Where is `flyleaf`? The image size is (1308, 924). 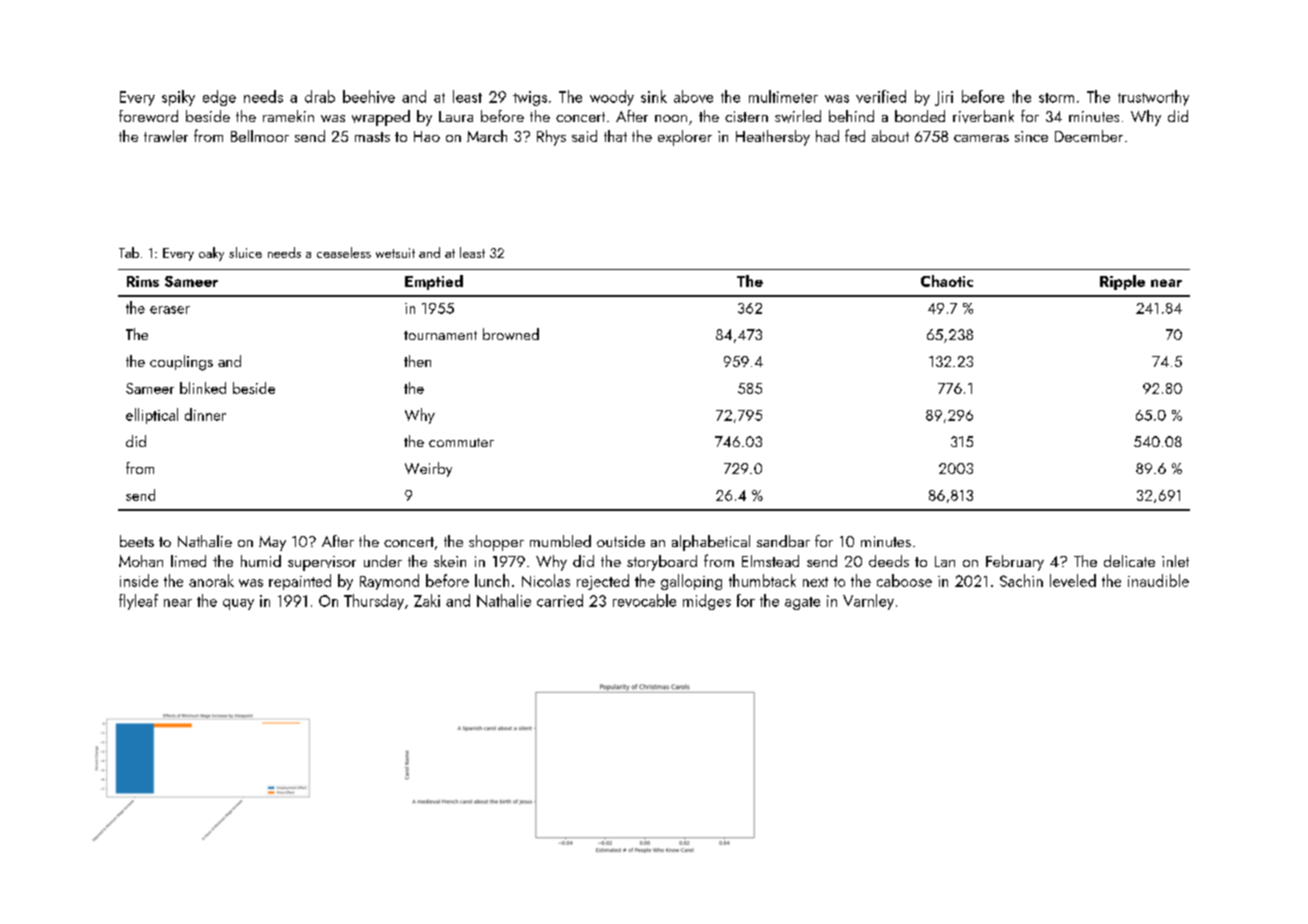 flyleaf is located at coordinates (138, 602).
